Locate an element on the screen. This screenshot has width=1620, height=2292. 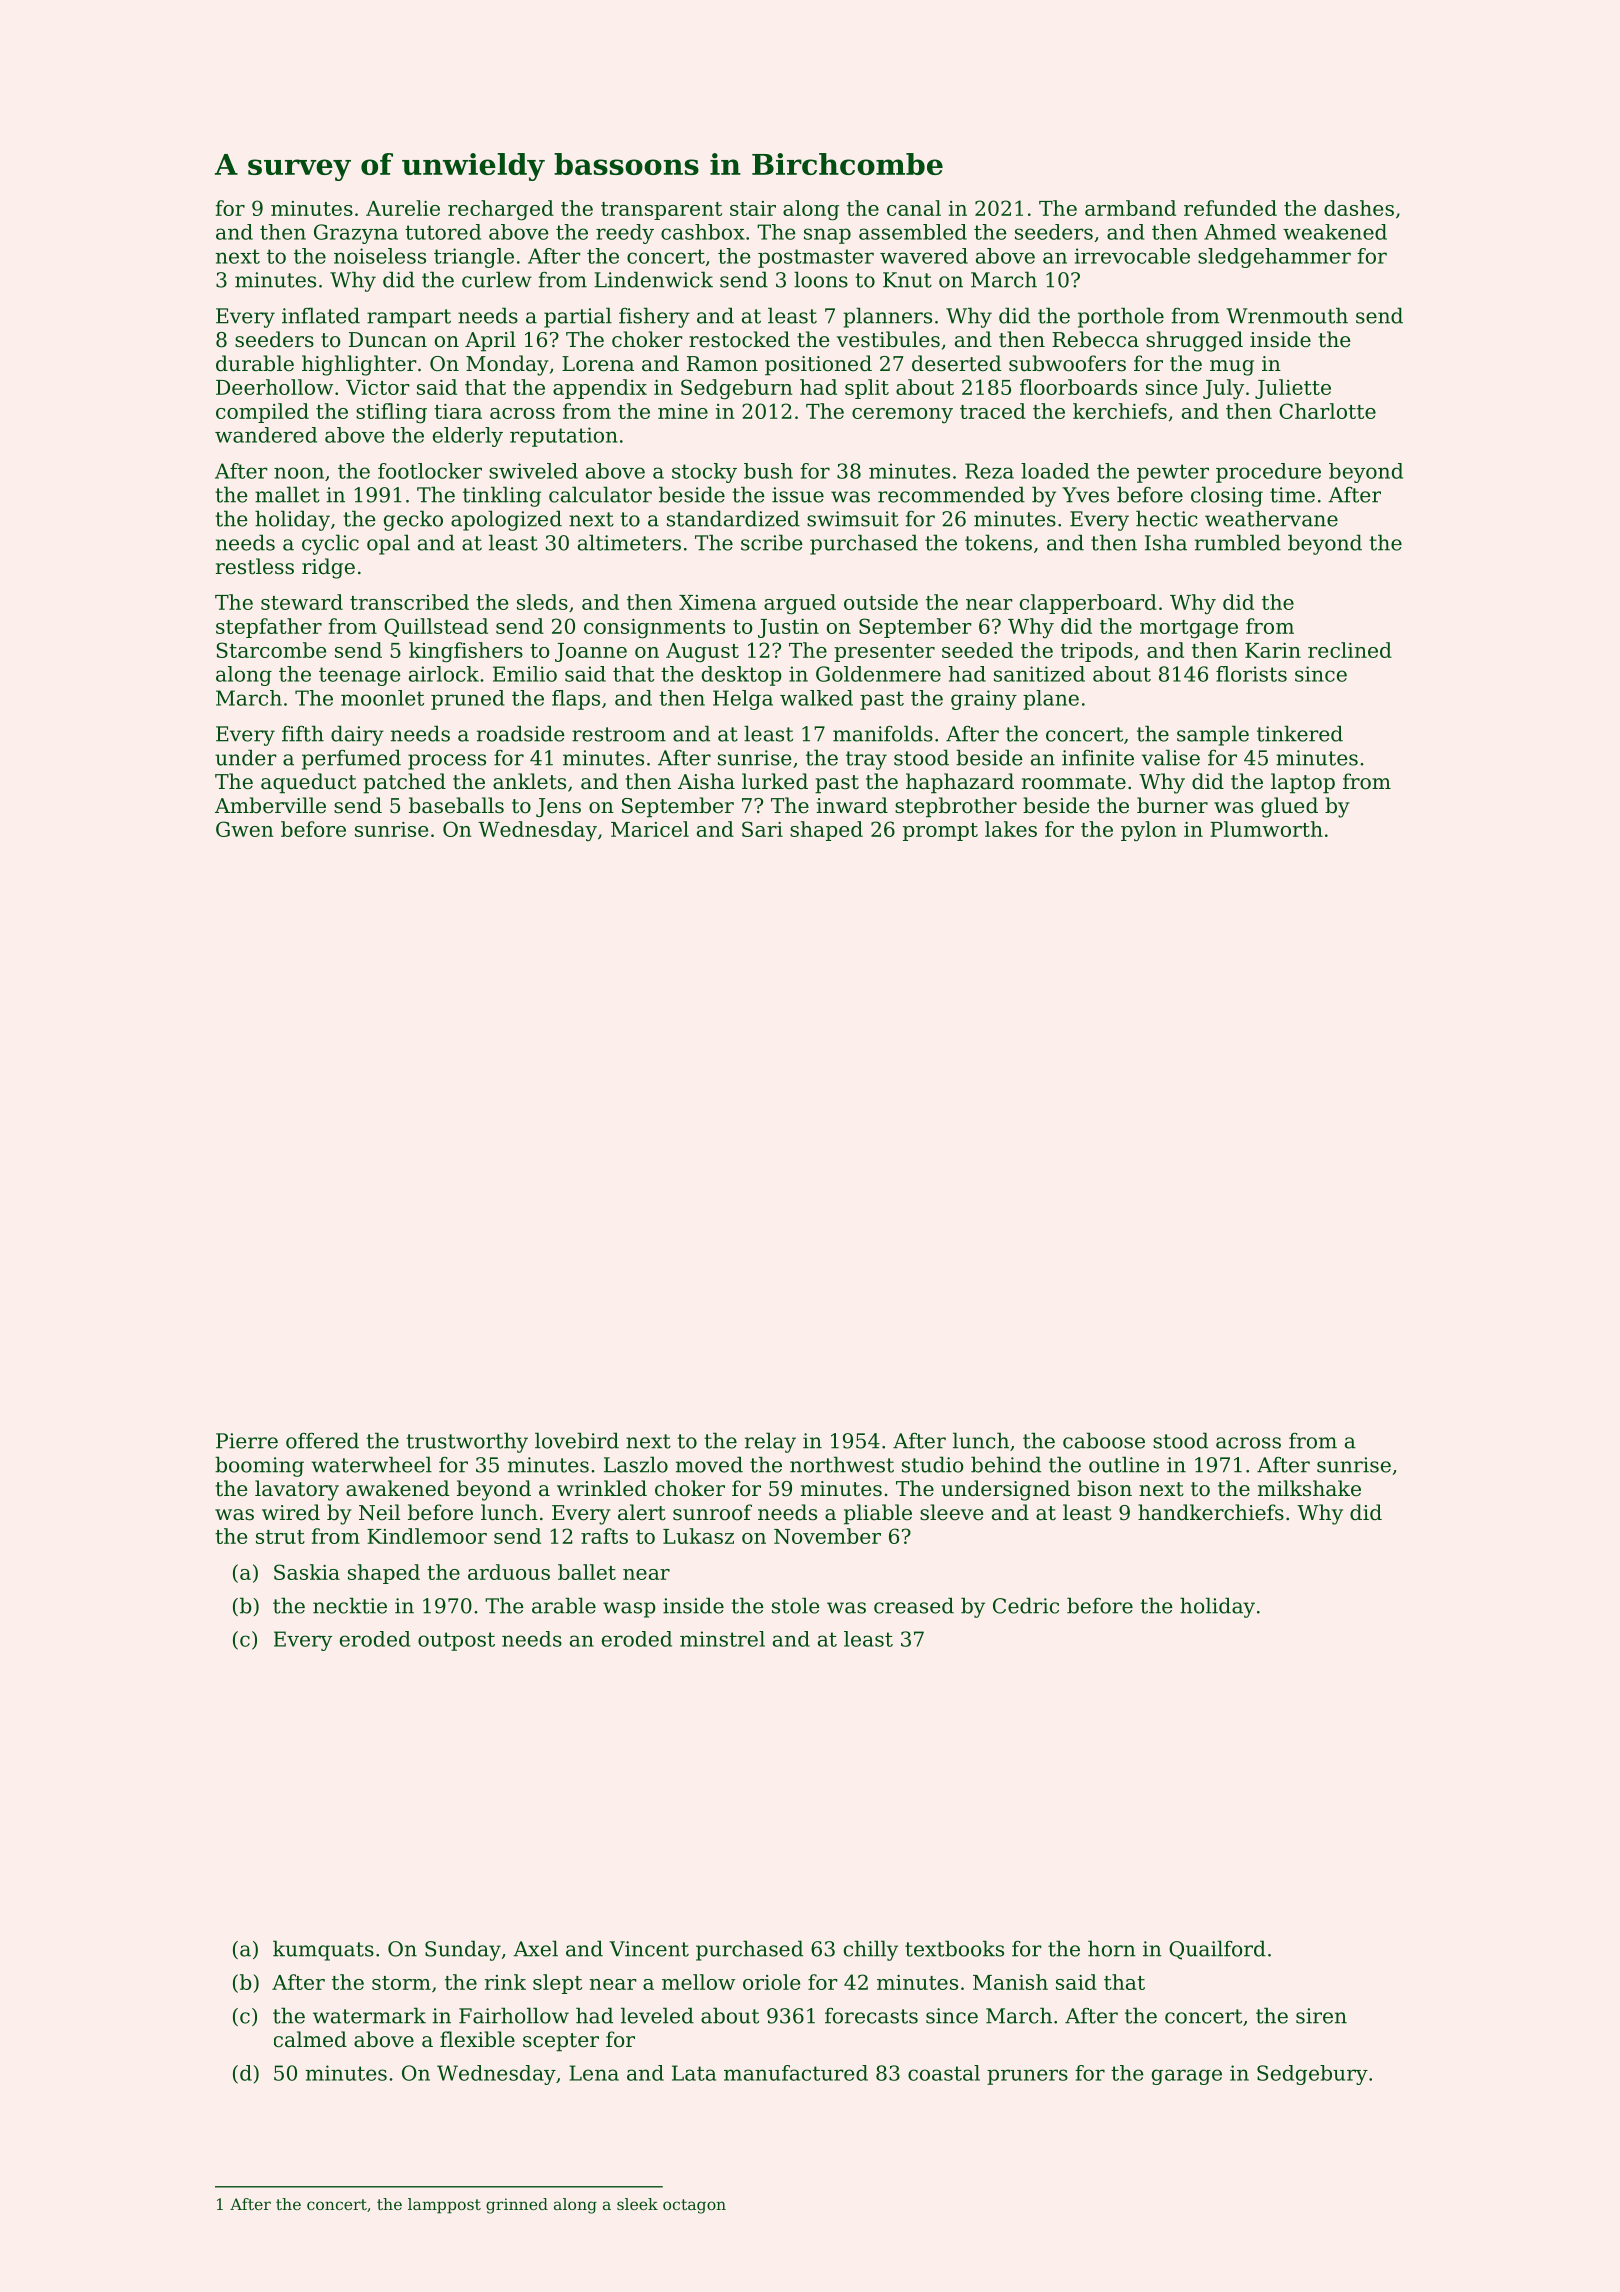
milkshake is located at coordinates (1309, 1488).
